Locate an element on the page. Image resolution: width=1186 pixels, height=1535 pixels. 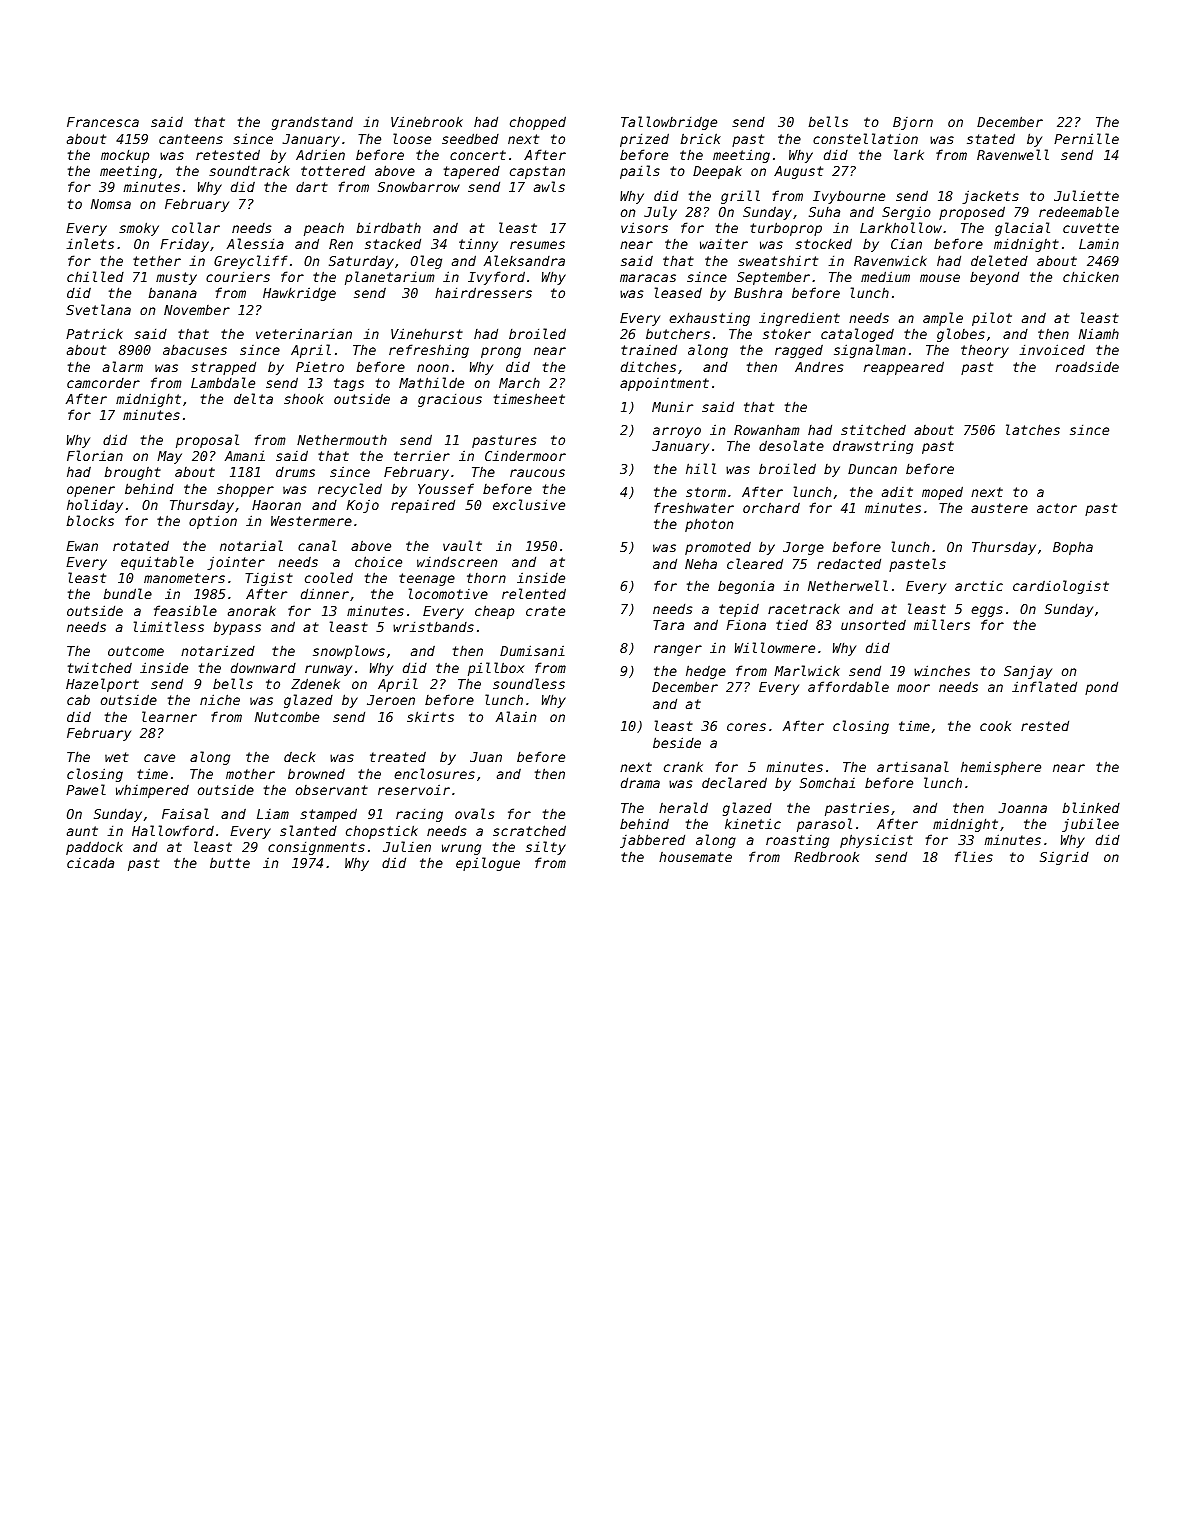
Ewan is located at coordinates (82, 546).
